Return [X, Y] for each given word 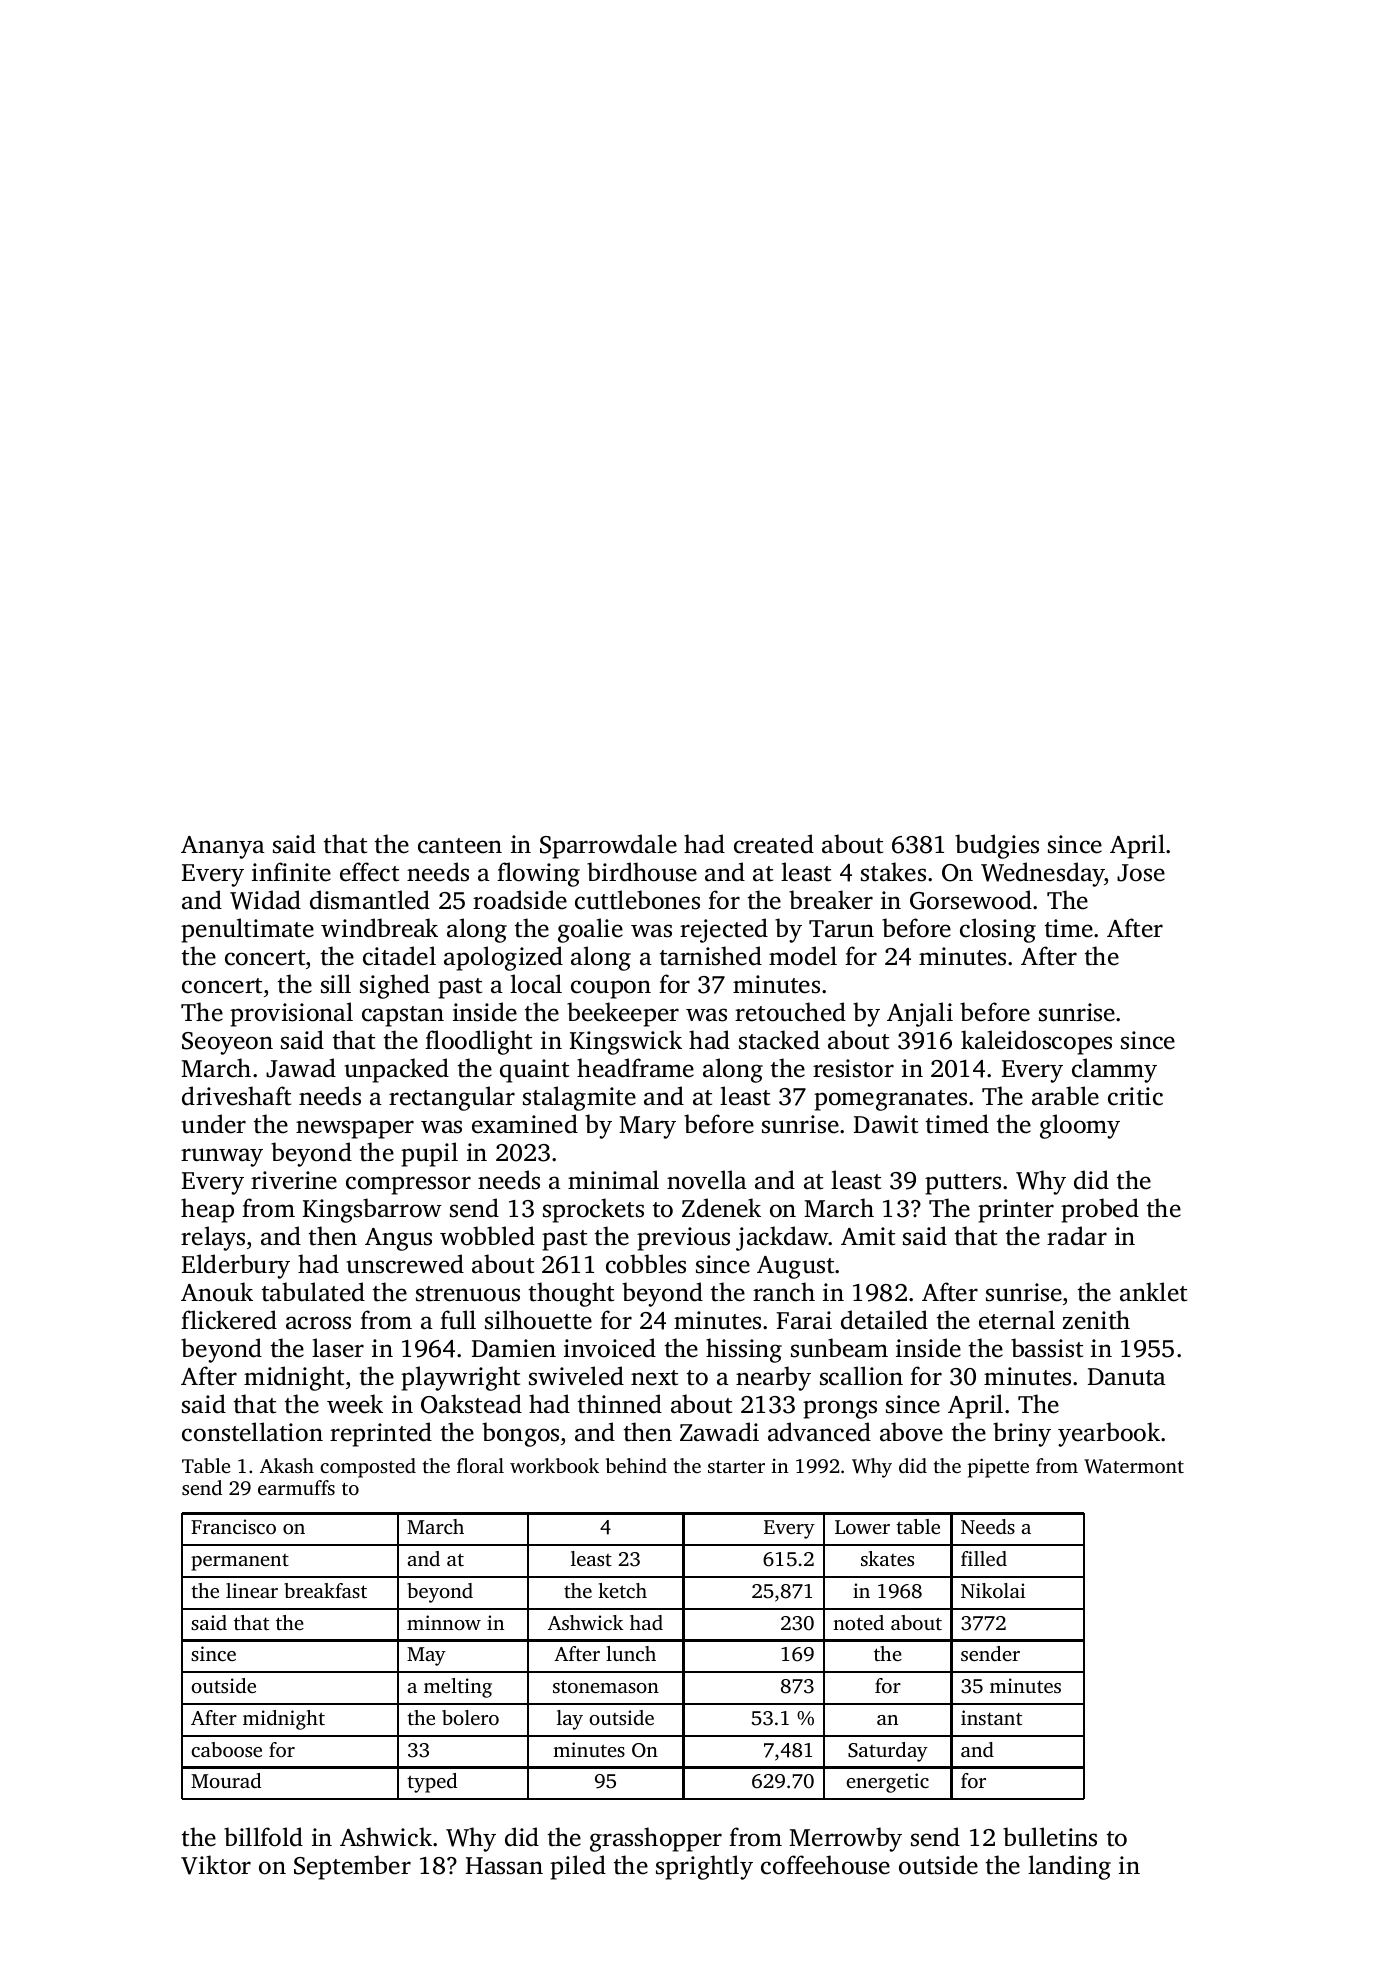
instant [991, 1717]
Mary [647, 1127]
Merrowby [845, 1839]
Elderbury [236, 1266]
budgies [997, 846]
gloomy [1080, 1126]
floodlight [478, 1042]
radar [1077, 1236]
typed [432, 1783]
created [774, 844]
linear [252, 1590]
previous [683, 1239]
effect [369, 872]
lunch [631, 1653]
